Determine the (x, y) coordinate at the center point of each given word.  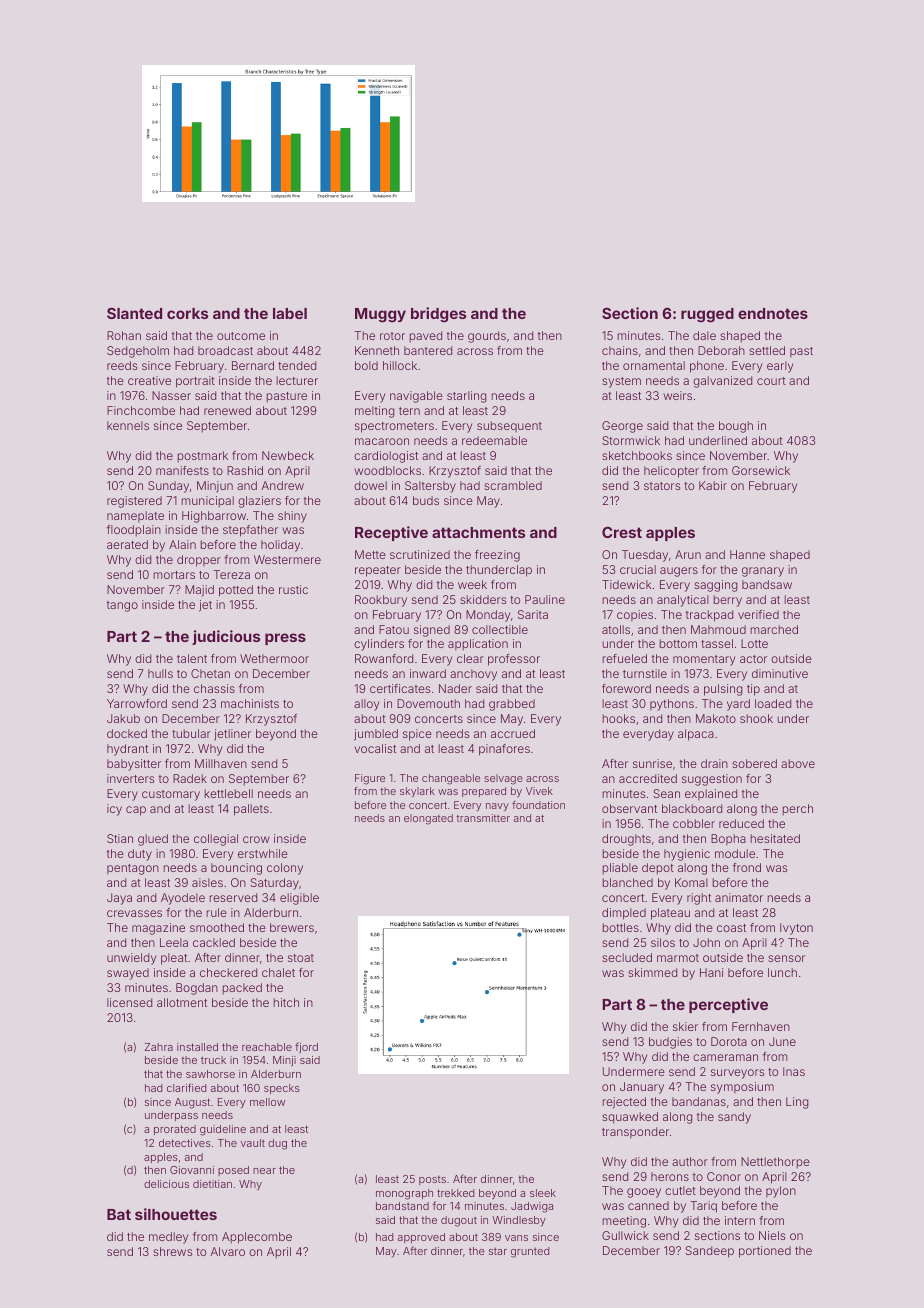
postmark (202, 457)
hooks (618, 718)
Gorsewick (761, 470)
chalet (278, 972)
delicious (166, 1184)
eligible (299, 899)
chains (620, 350)
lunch (782, 972)
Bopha (728, 839)
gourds (487, 337)
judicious (226, 637)
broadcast (225, 350)
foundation (538, 805)
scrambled (513, 485)
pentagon (133, 869)
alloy (366, 705)
